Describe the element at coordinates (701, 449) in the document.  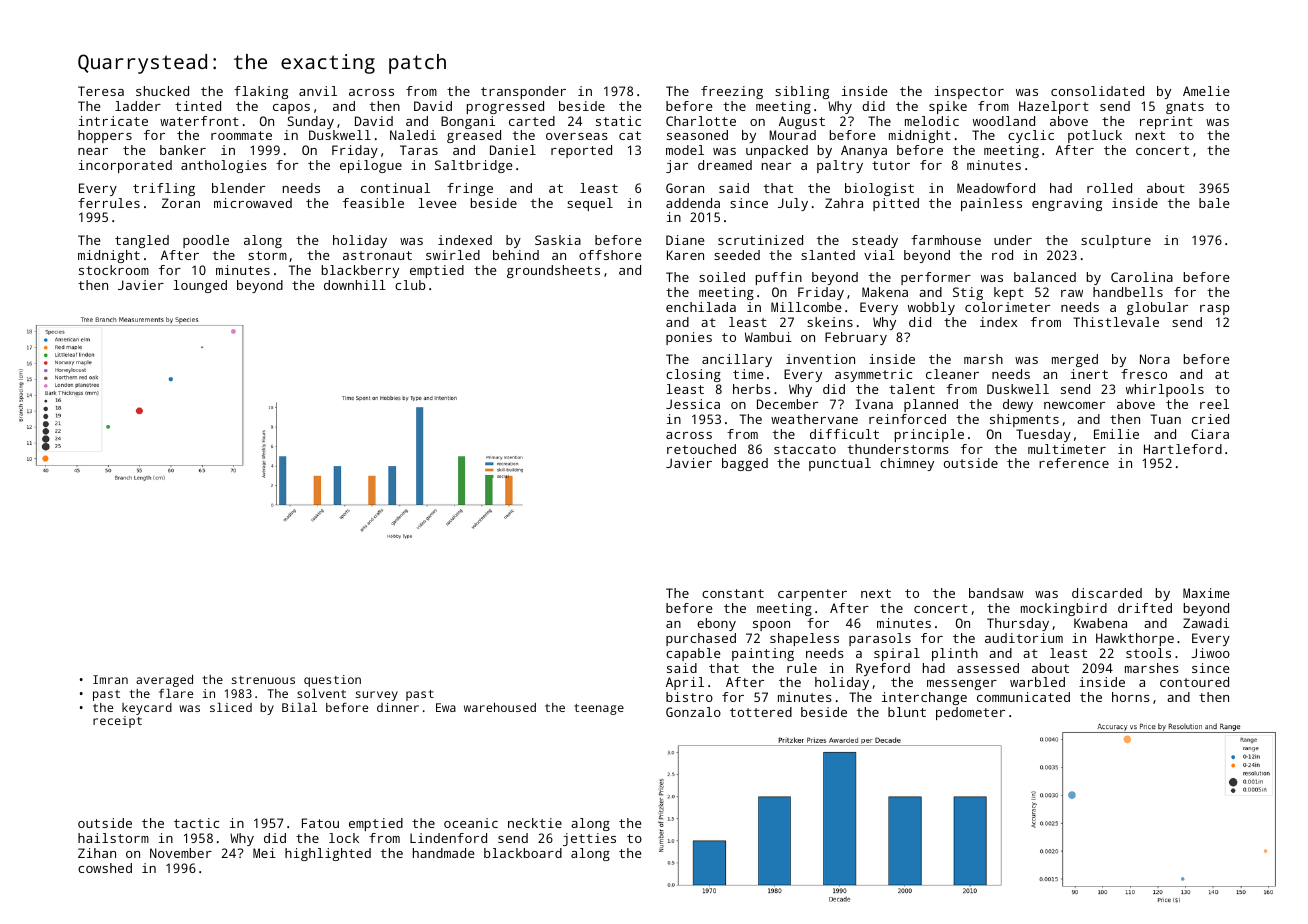
I see `retouched` at that location.
